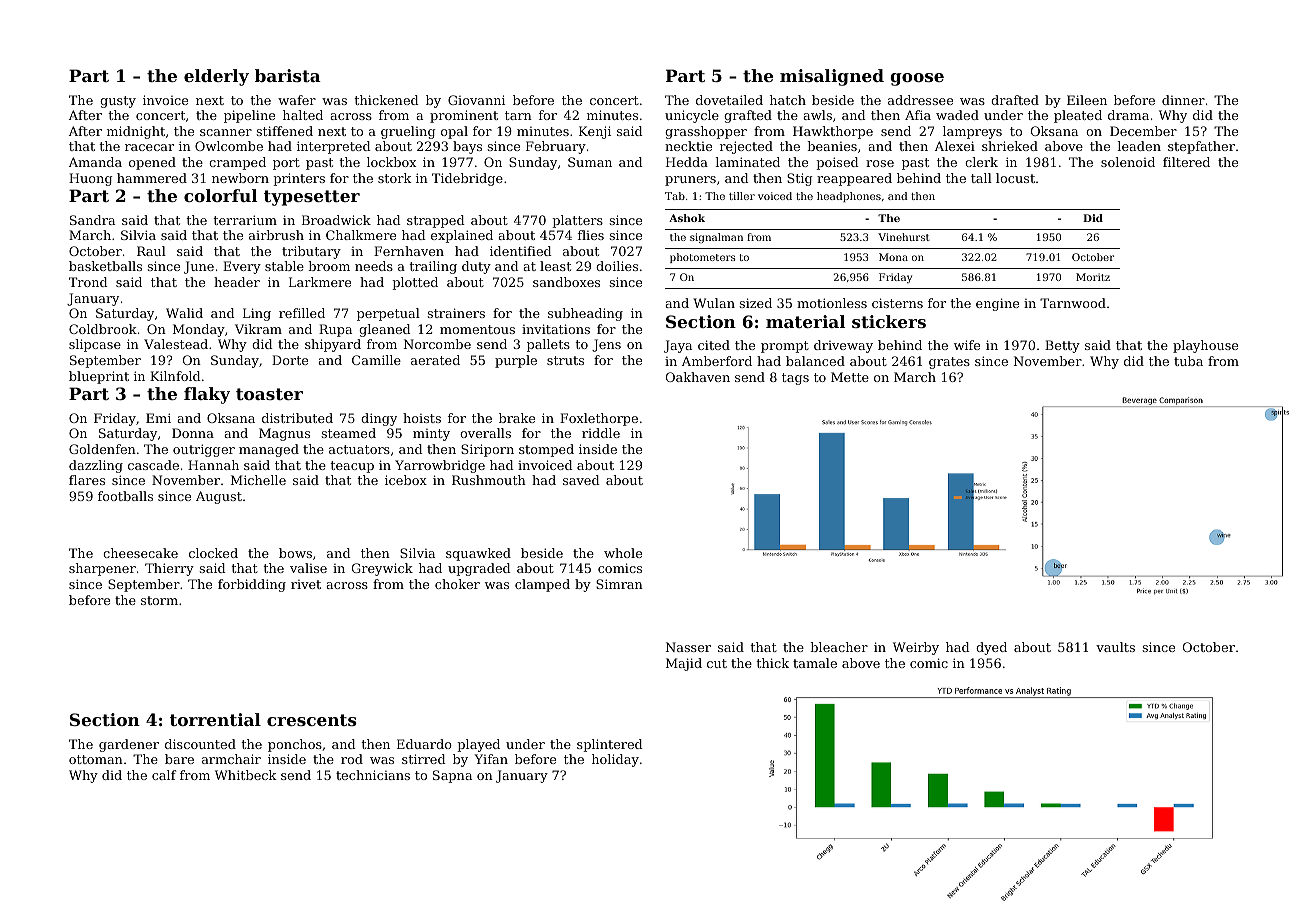 This screenshot has width=1308, height=924. Describe the element at coordinates (688, 647) in the screenshot. I see `Nasser` at that location.
